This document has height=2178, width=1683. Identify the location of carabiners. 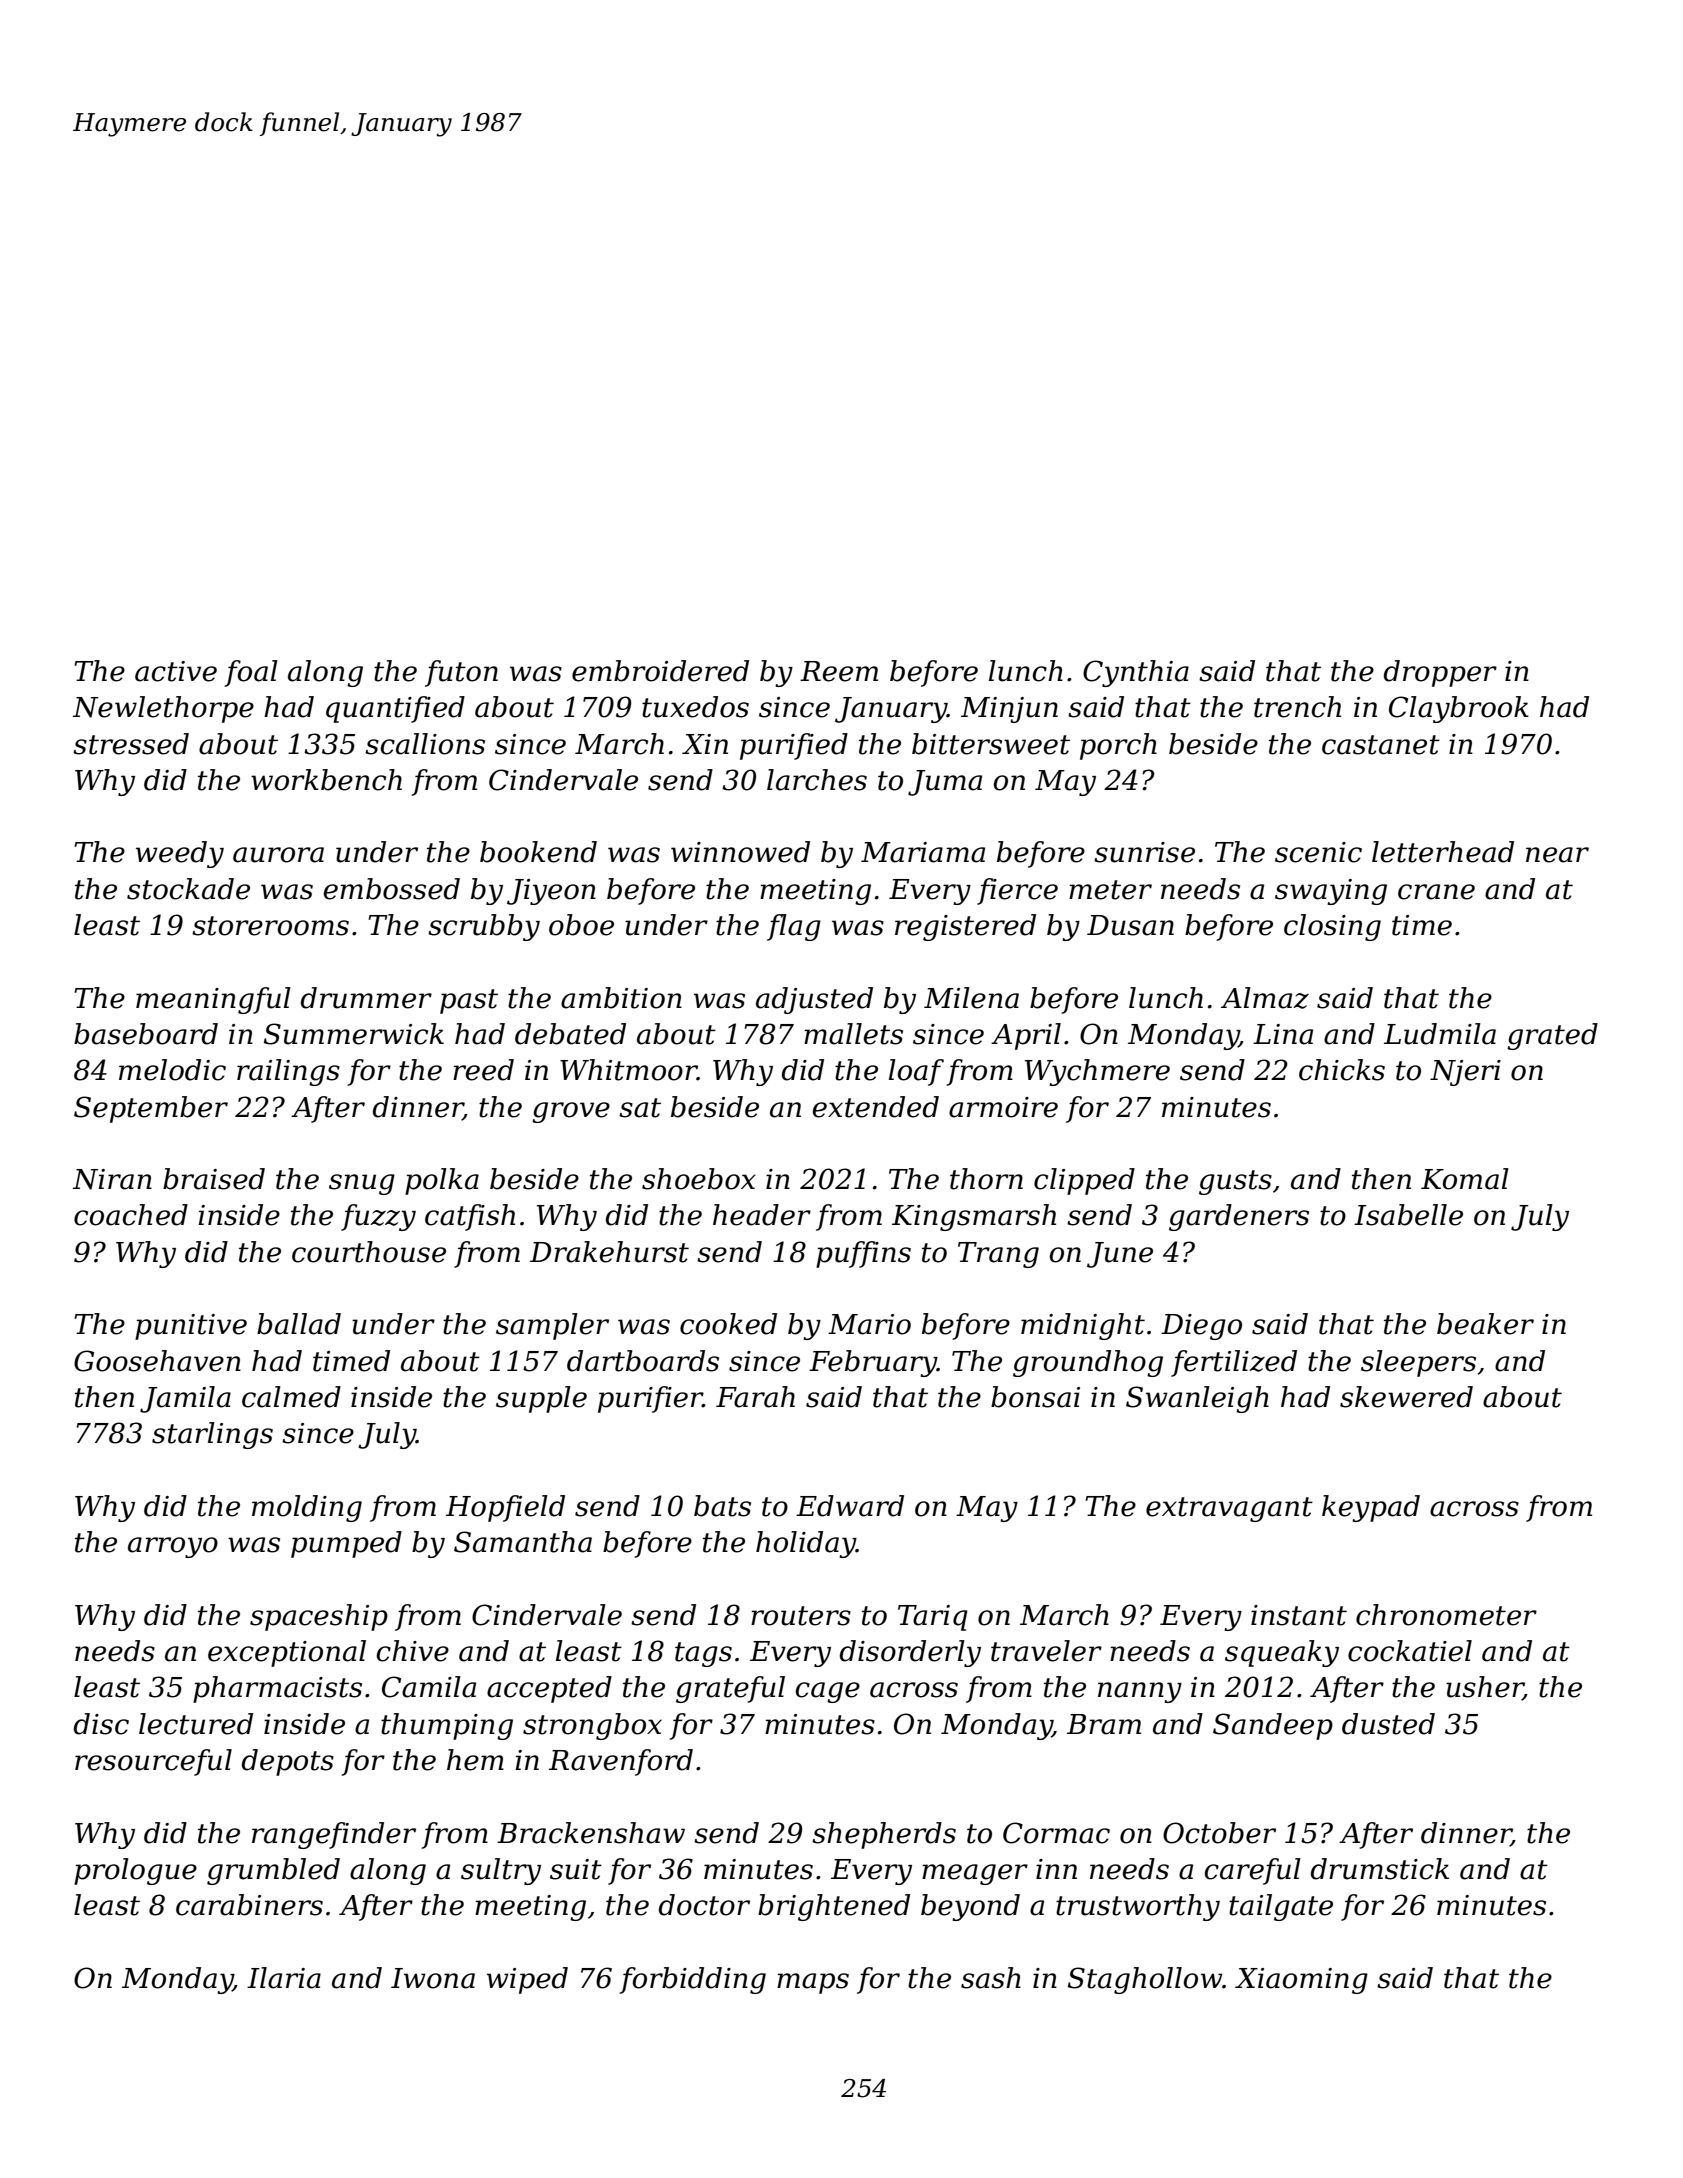
(249, 1905).
